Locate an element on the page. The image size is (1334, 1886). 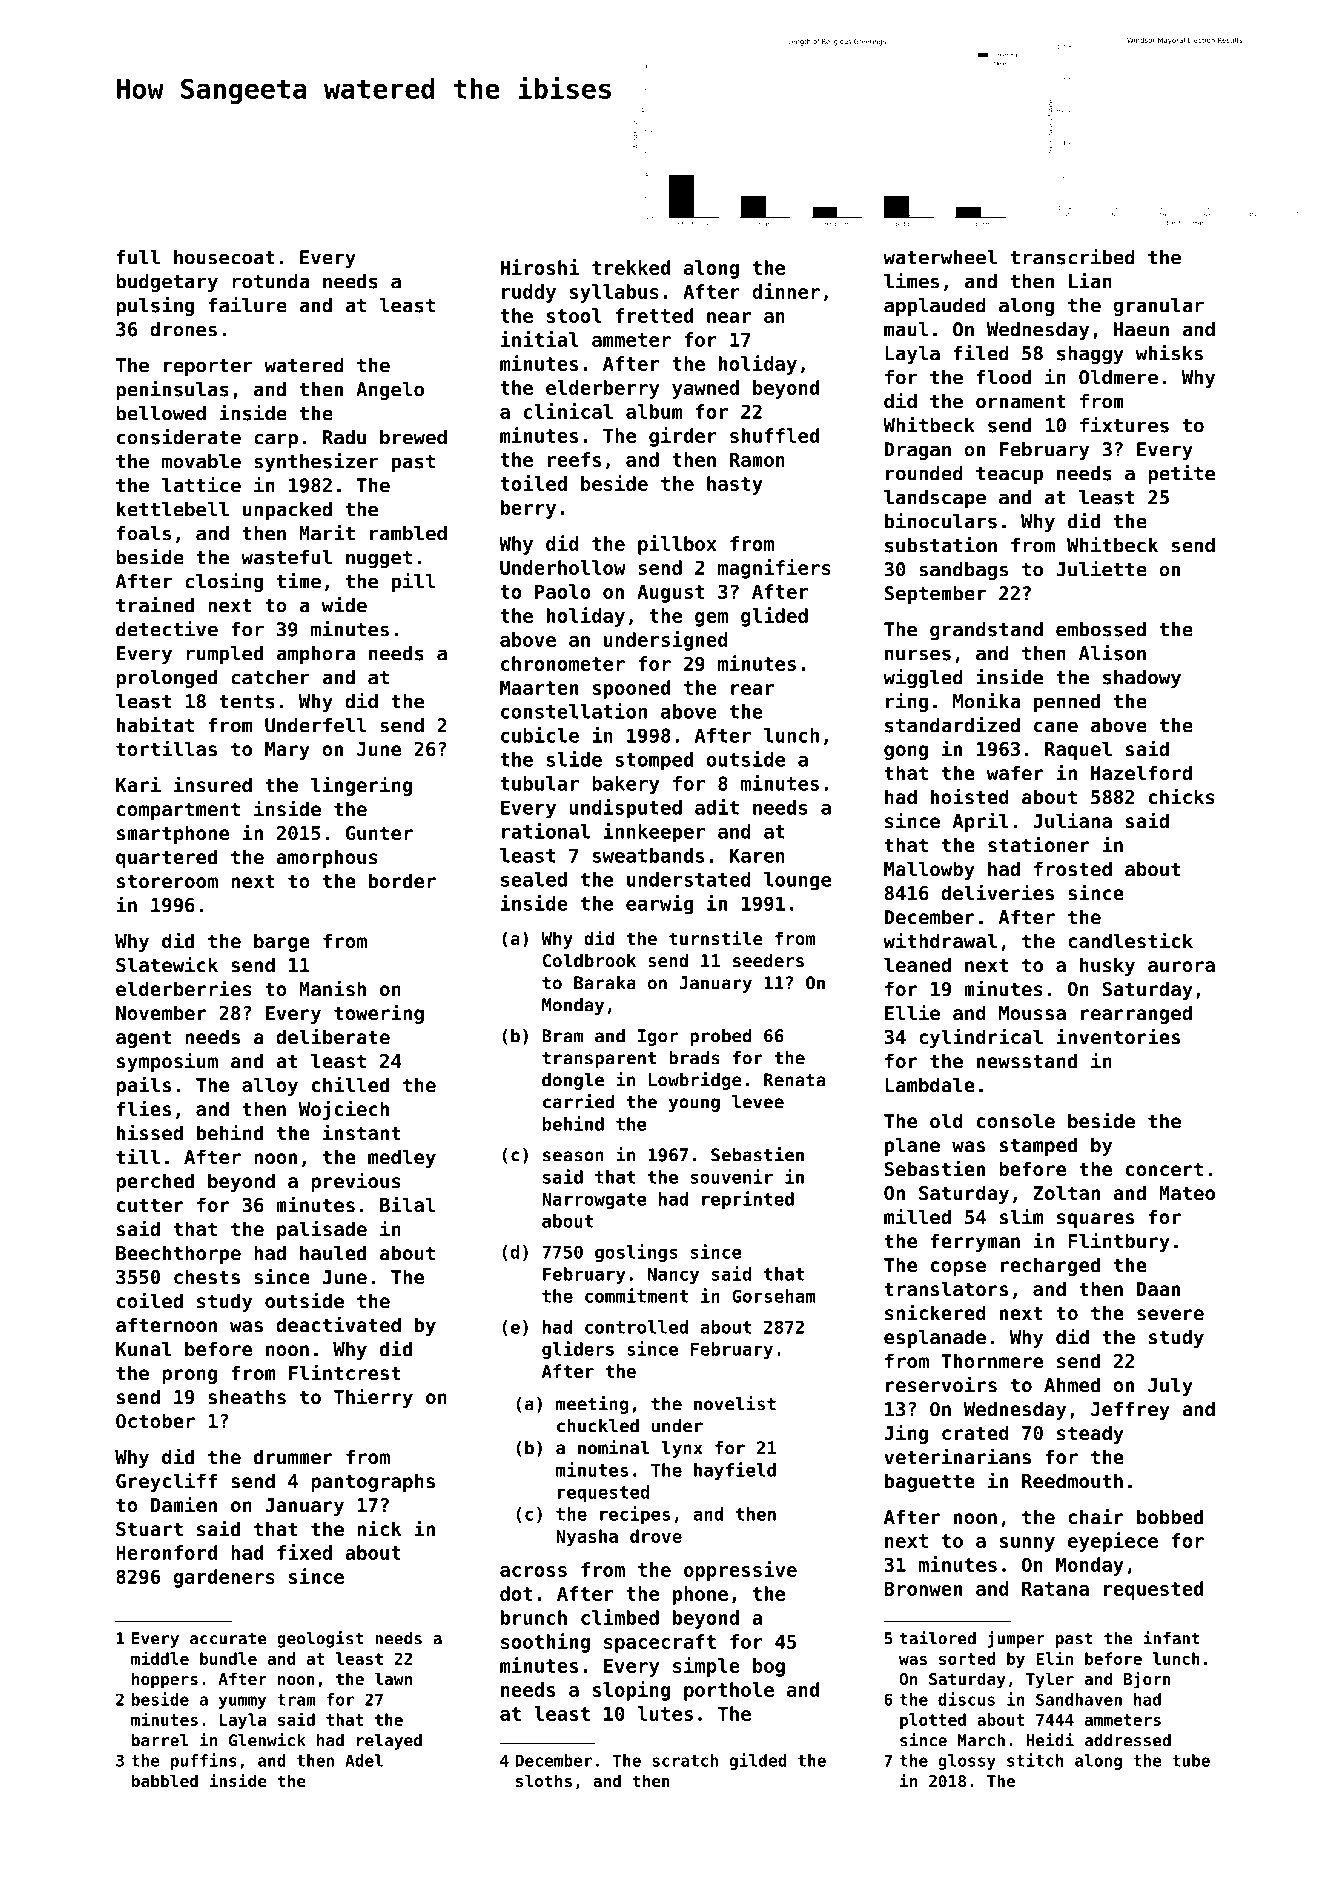
whisks is located at coordinates (1169, 353).
